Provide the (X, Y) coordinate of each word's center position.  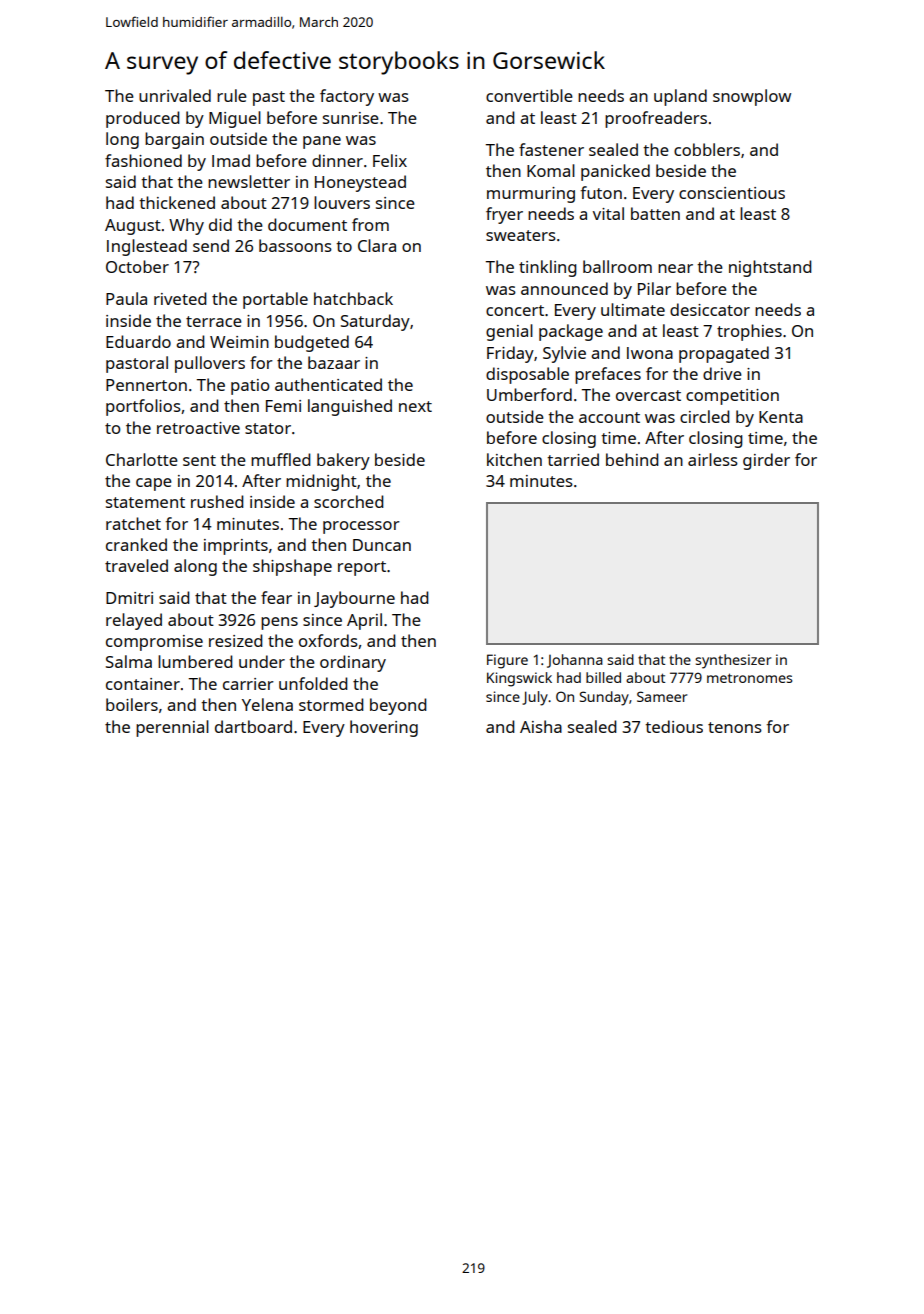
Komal (551, 170)
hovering (384, 728)
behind (632, 459)
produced (143, 119)
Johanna (575, 661)
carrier (248, 684)
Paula (126, 298)
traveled (136, 565)
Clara (377, 245)
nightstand (770, 268)
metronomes (749, 678)
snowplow (752, 97)
